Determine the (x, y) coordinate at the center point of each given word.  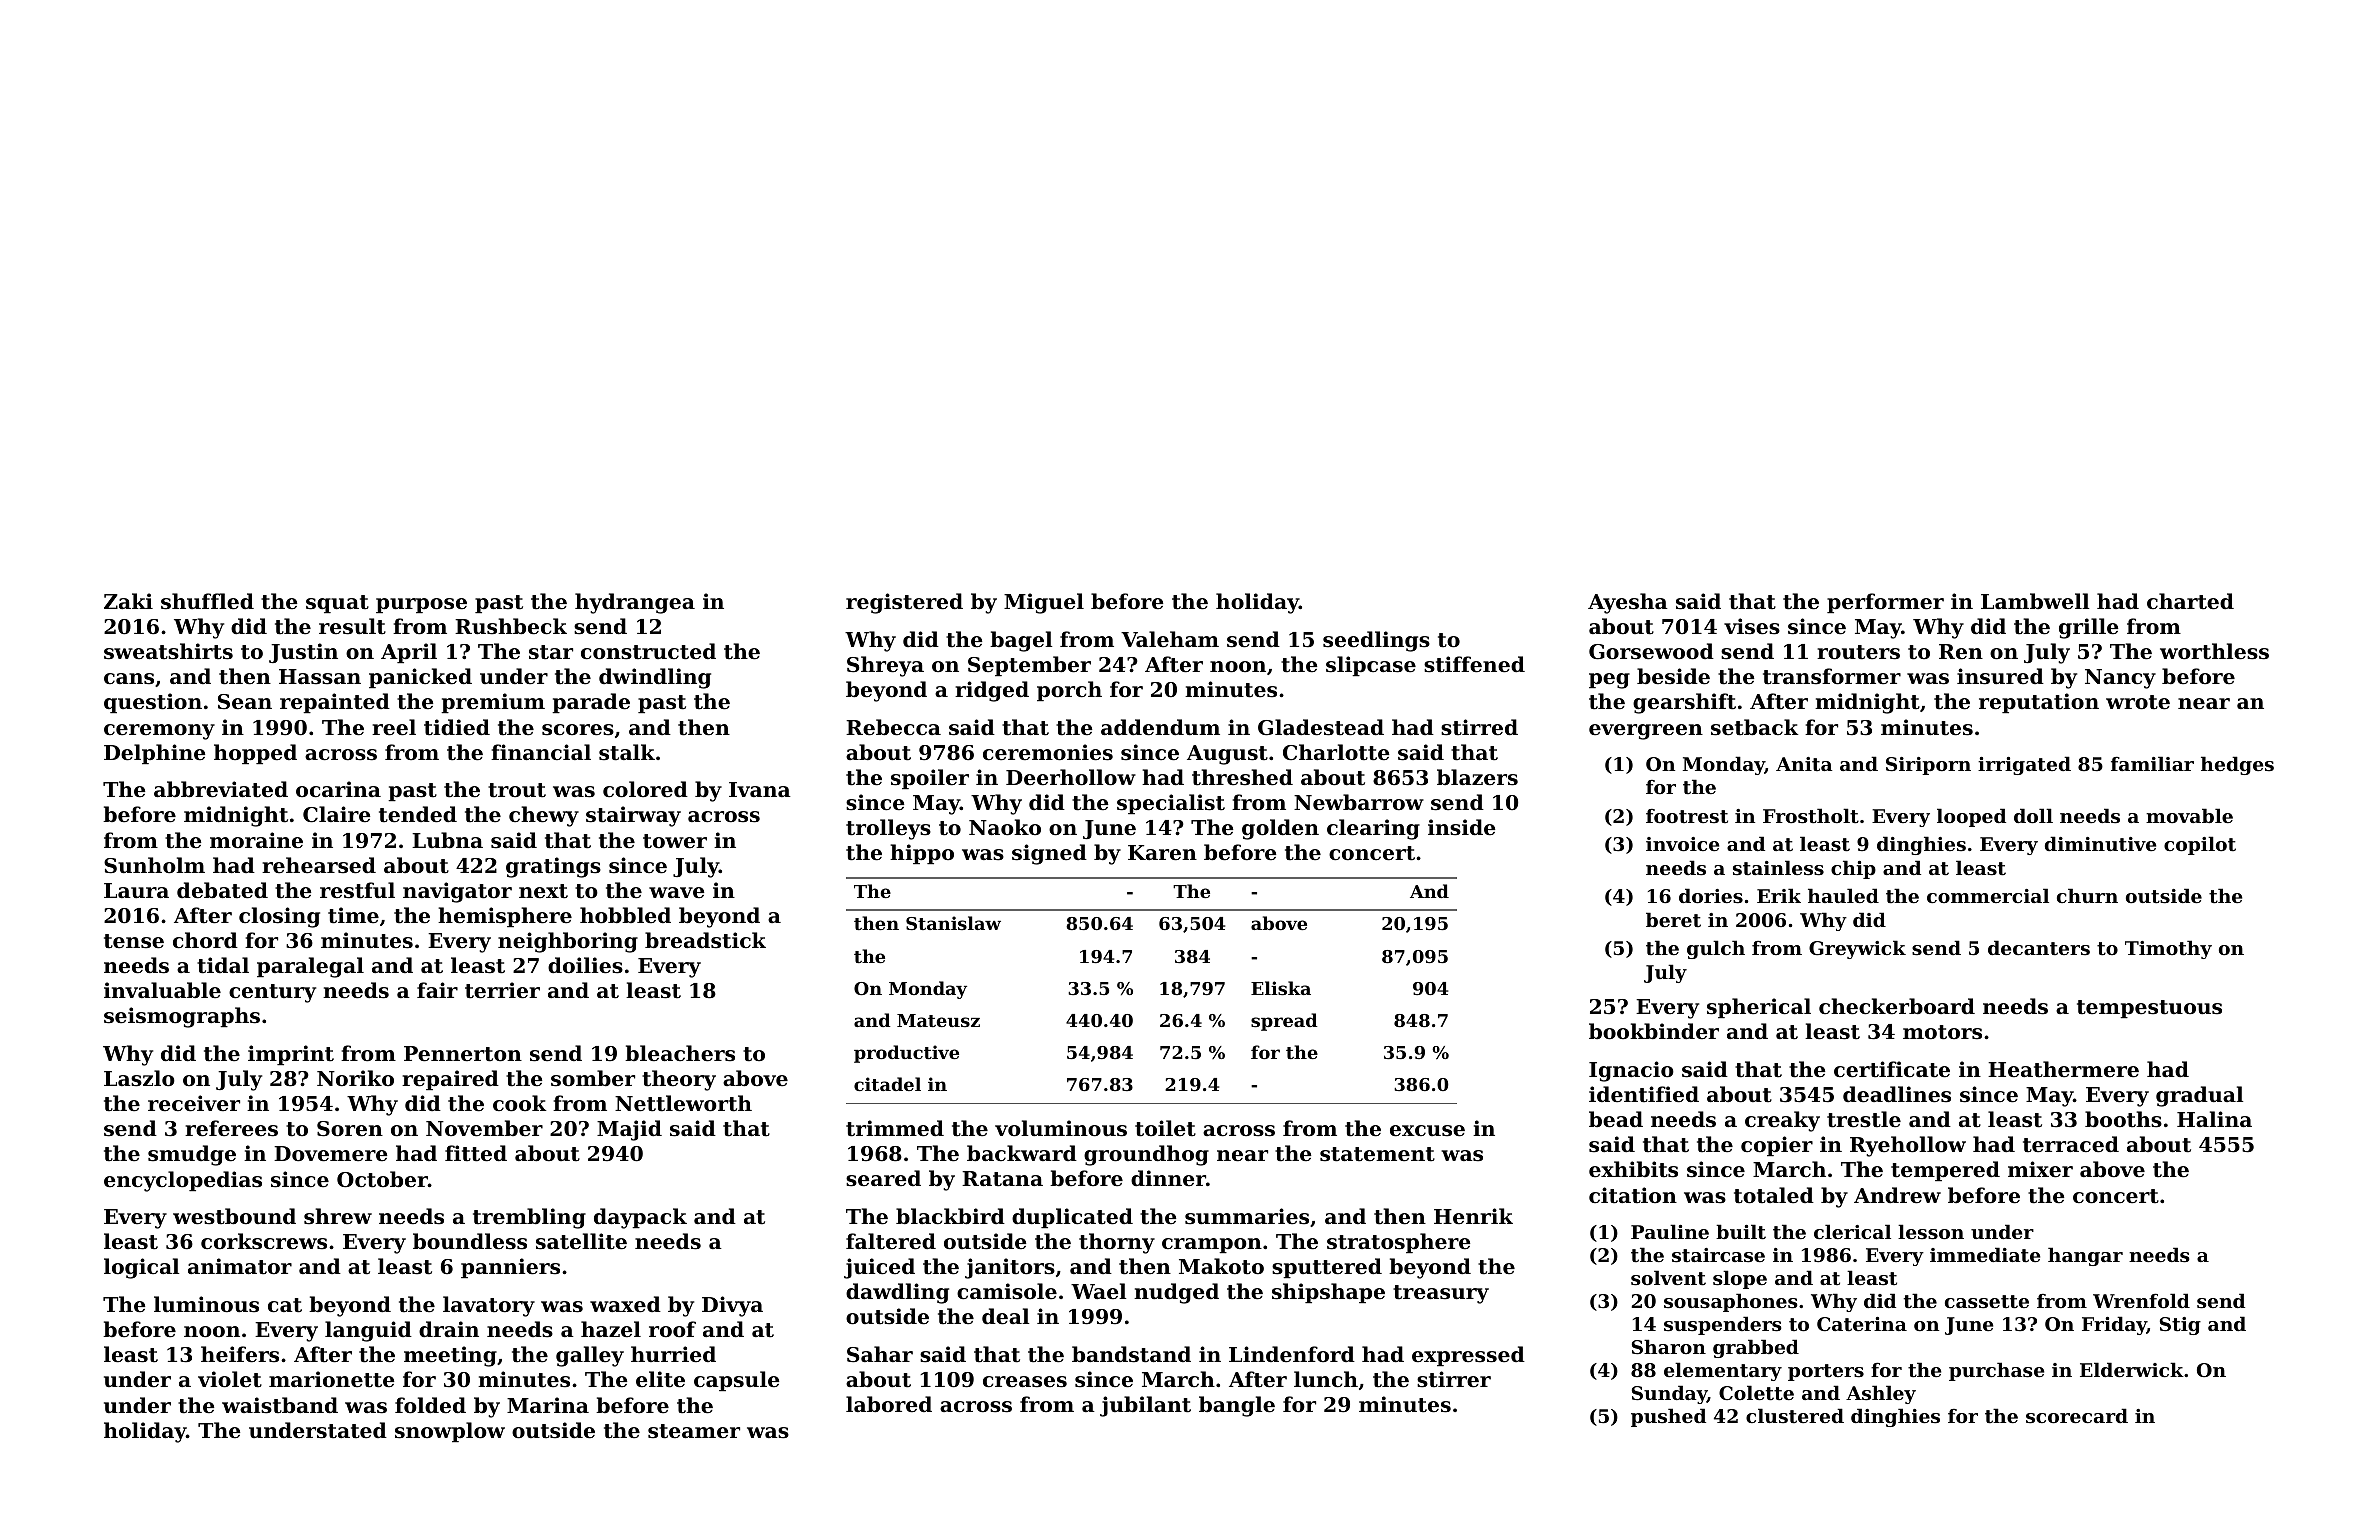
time (353, 915)
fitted (476, 1153)
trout (517, 790)
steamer (694, 1431)
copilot (2200, 845)
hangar (2085, 1256)
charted (2190, 601)
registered (904, 603)
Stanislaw (953, 923)
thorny (1117, 1243)
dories (1711, 896)
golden (1280, 829)
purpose (421, 606)
